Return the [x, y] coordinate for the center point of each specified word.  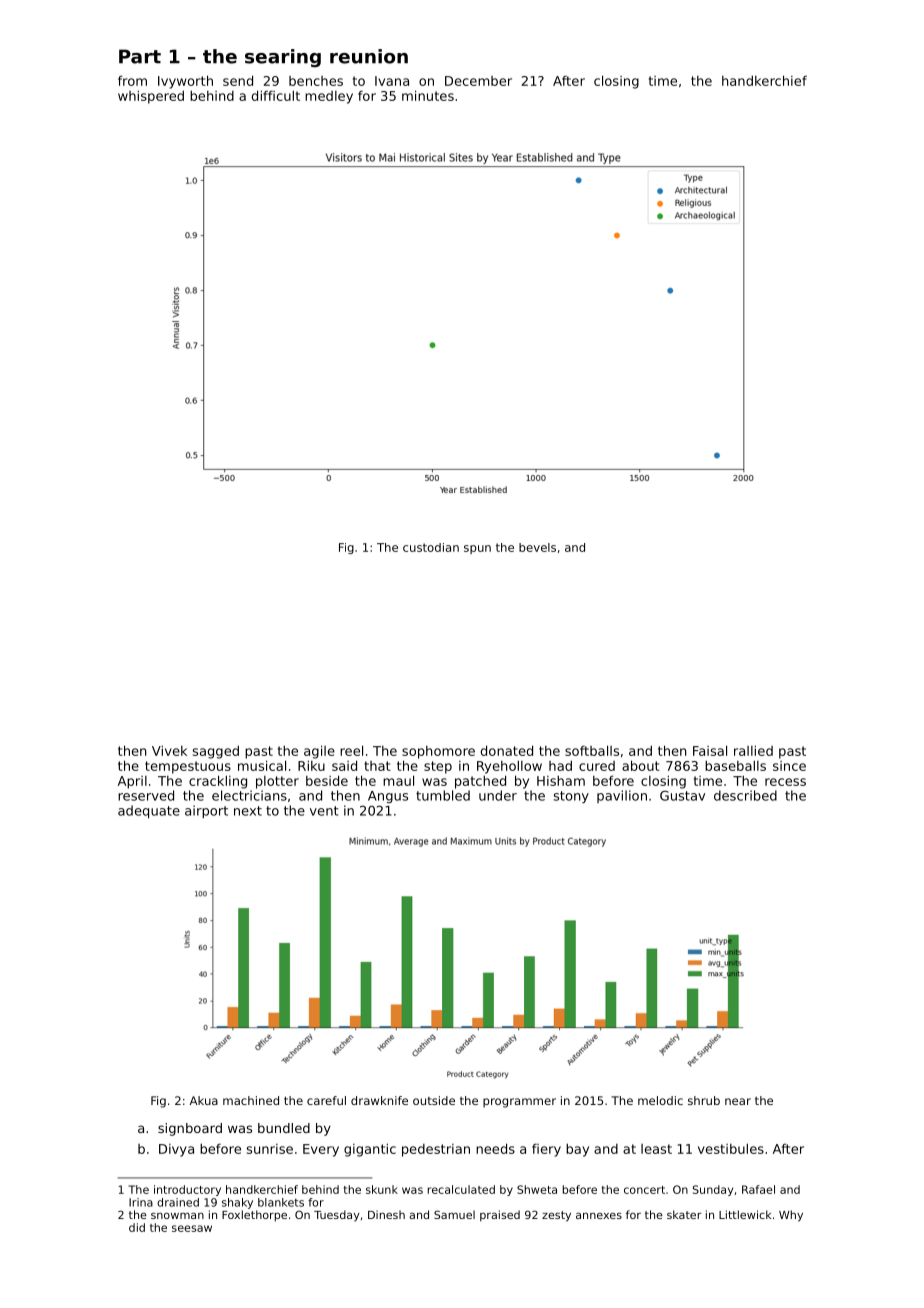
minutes [428, 95]
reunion [369, 56]
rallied [753, 750]
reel [351, 750]
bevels [537, 547]
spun [477, 549]
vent [324, 811]
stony [571, 797]
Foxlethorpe [254, 1216]
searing [283, 58]
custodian [431, 547]
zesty [556, 1216]
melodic [660, 1100]
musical [262, 765]
